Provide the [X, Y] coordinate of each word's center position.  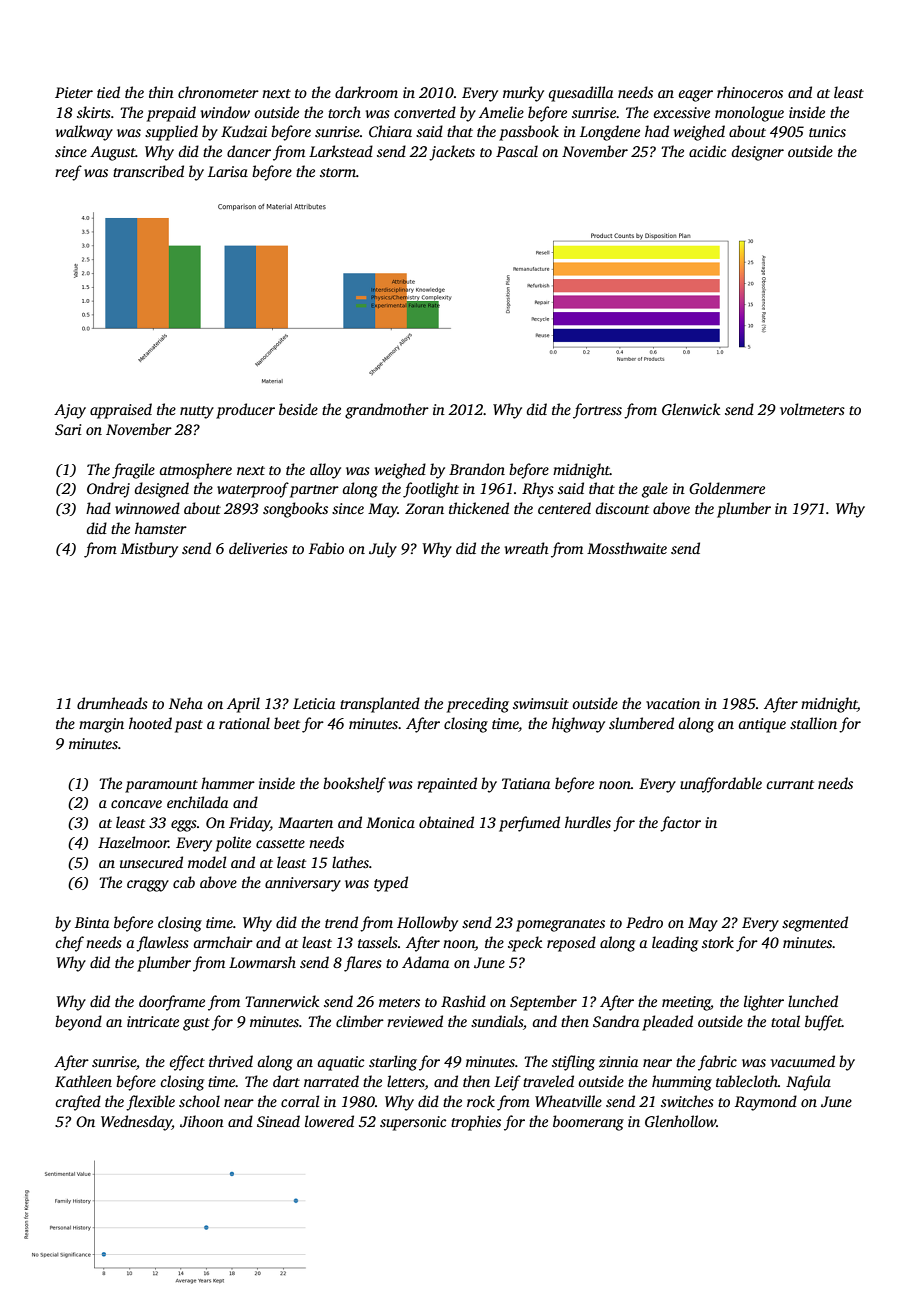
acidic [707, 151]
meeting [686, 1003]
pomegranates [560, 925]
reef [68, 173]
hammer [228, 783]
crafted [78, 1103]
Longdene [610, 133]
